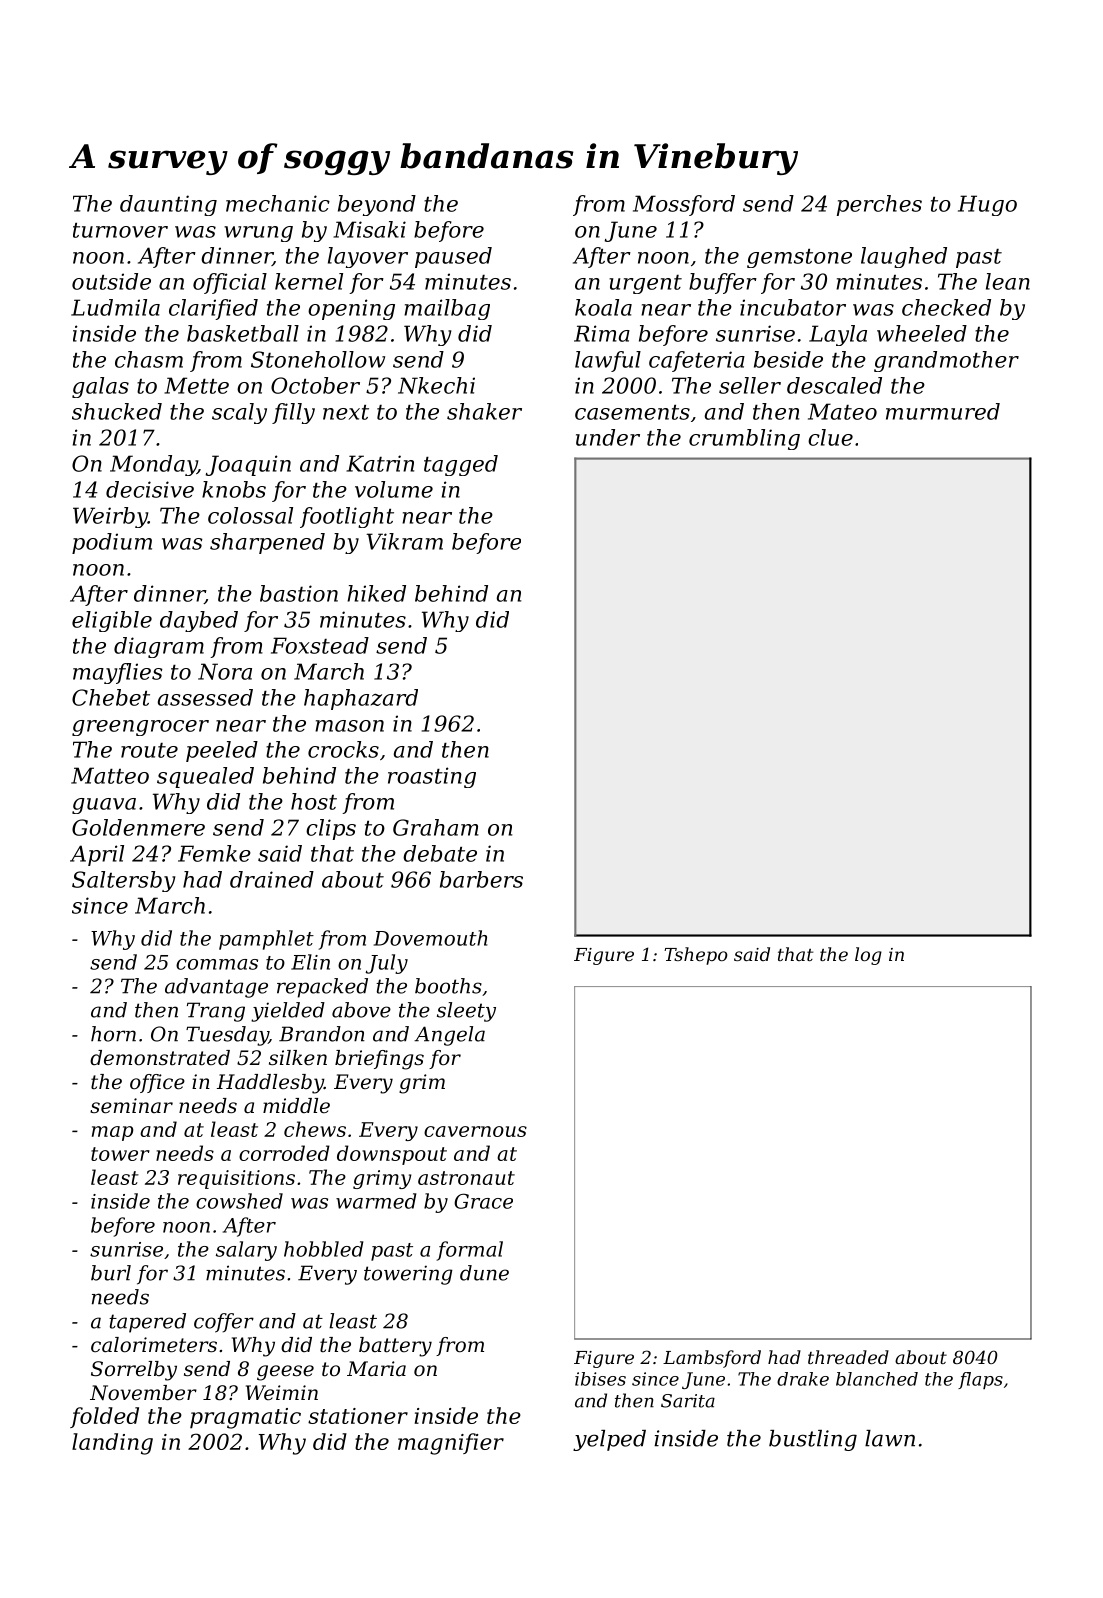  What do you see at coordinates (481, 879) in the image?
I see `barbers` at bounding box center [481, 879].
